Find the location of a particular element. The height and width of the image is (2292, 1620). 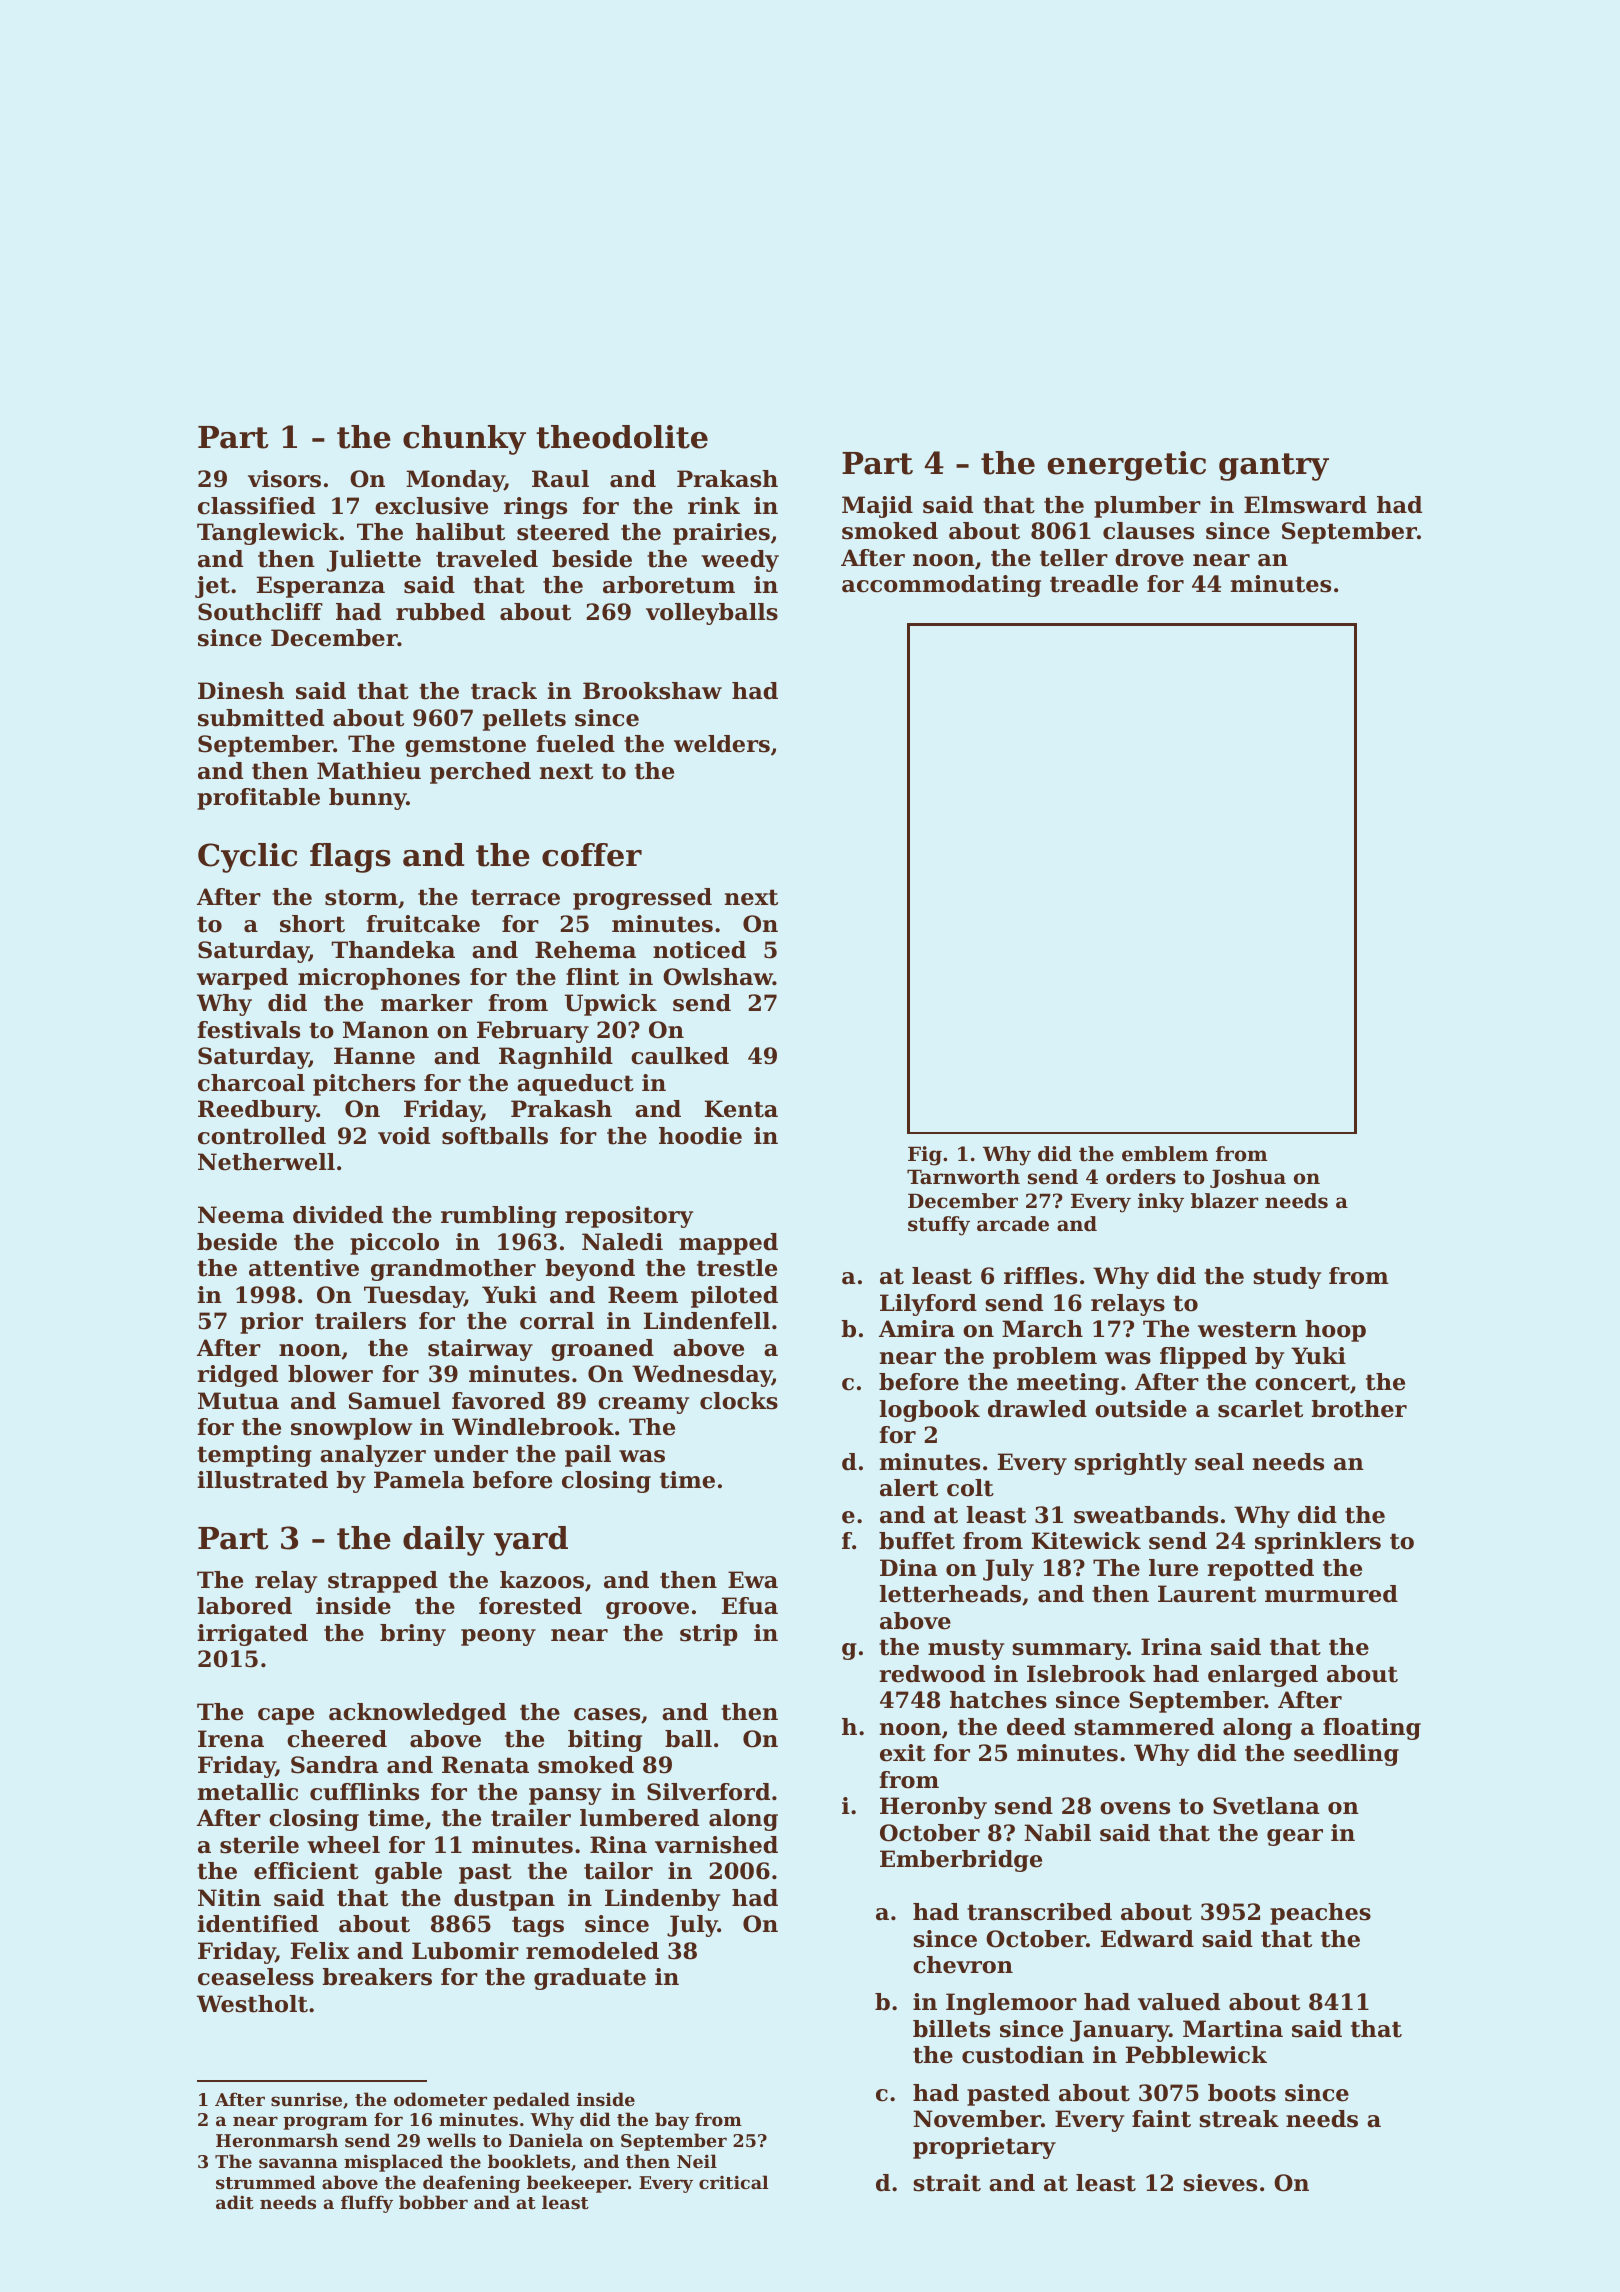

theodolite is located at coordinates (622, 437).
